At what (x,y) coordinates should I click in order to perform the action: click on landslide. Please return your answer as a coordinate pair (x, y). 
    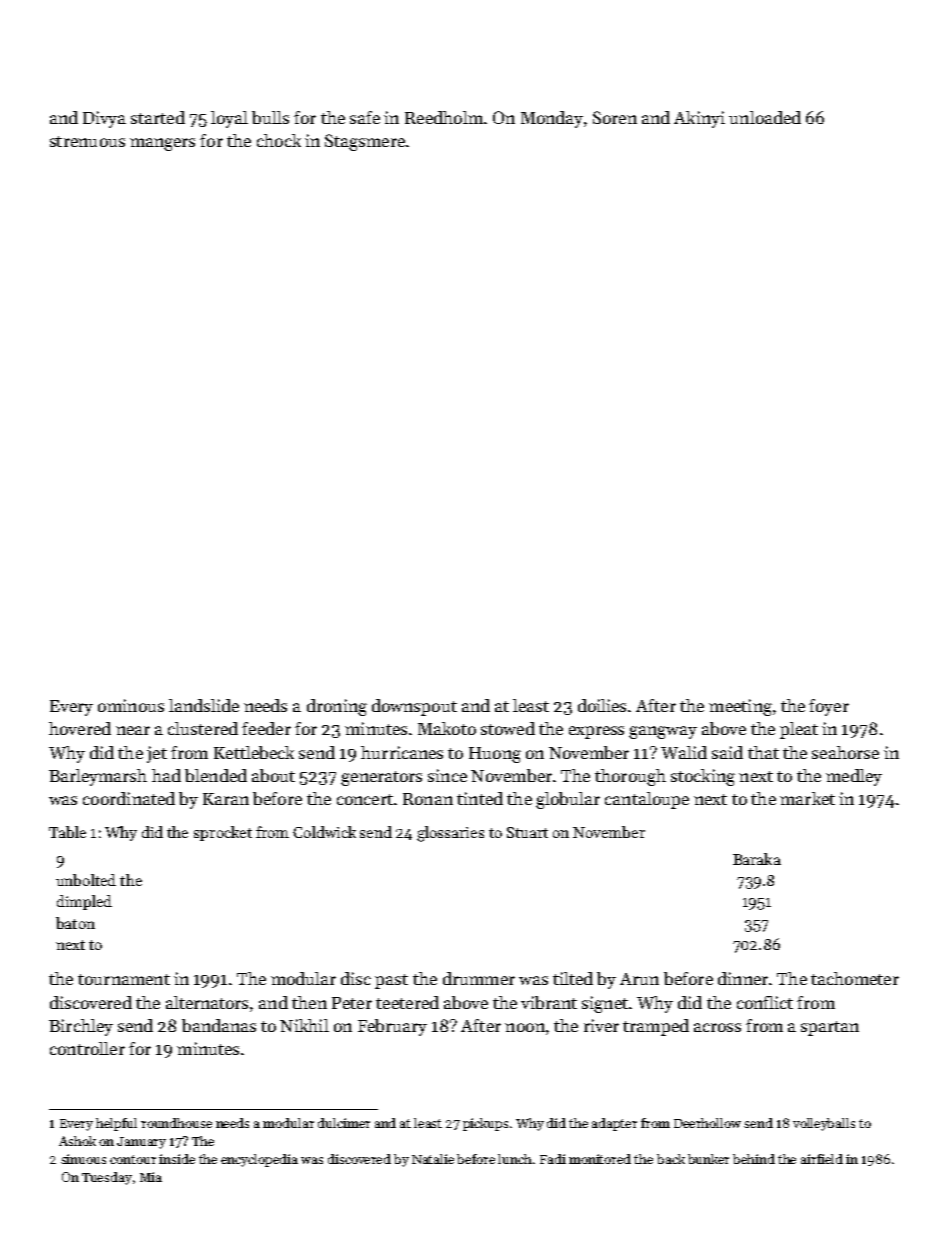
    Looking at the image, I should click on (204, 705).
